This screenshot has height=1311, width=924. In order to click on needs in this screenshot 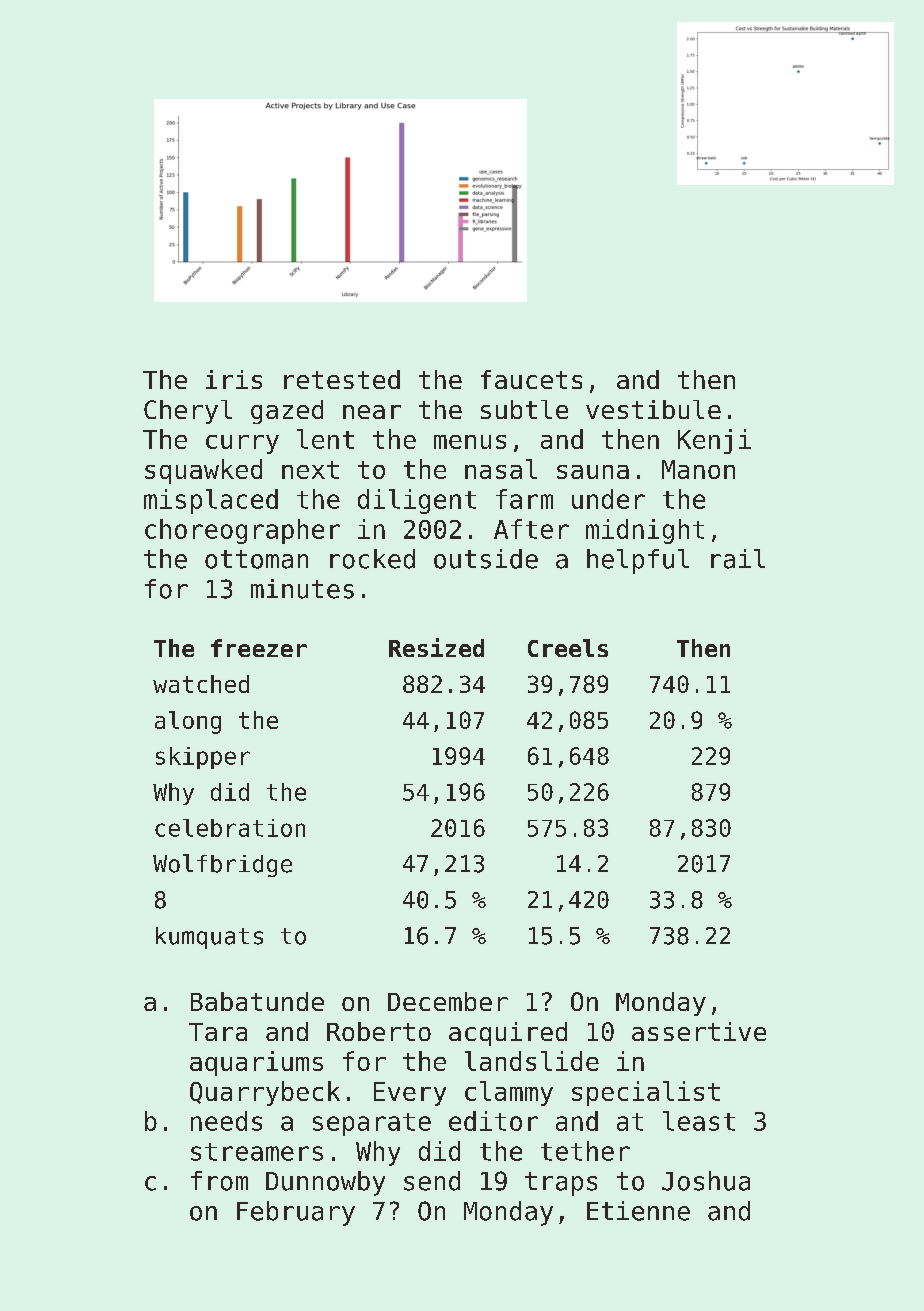, I will do `click(226, 1121)`.
